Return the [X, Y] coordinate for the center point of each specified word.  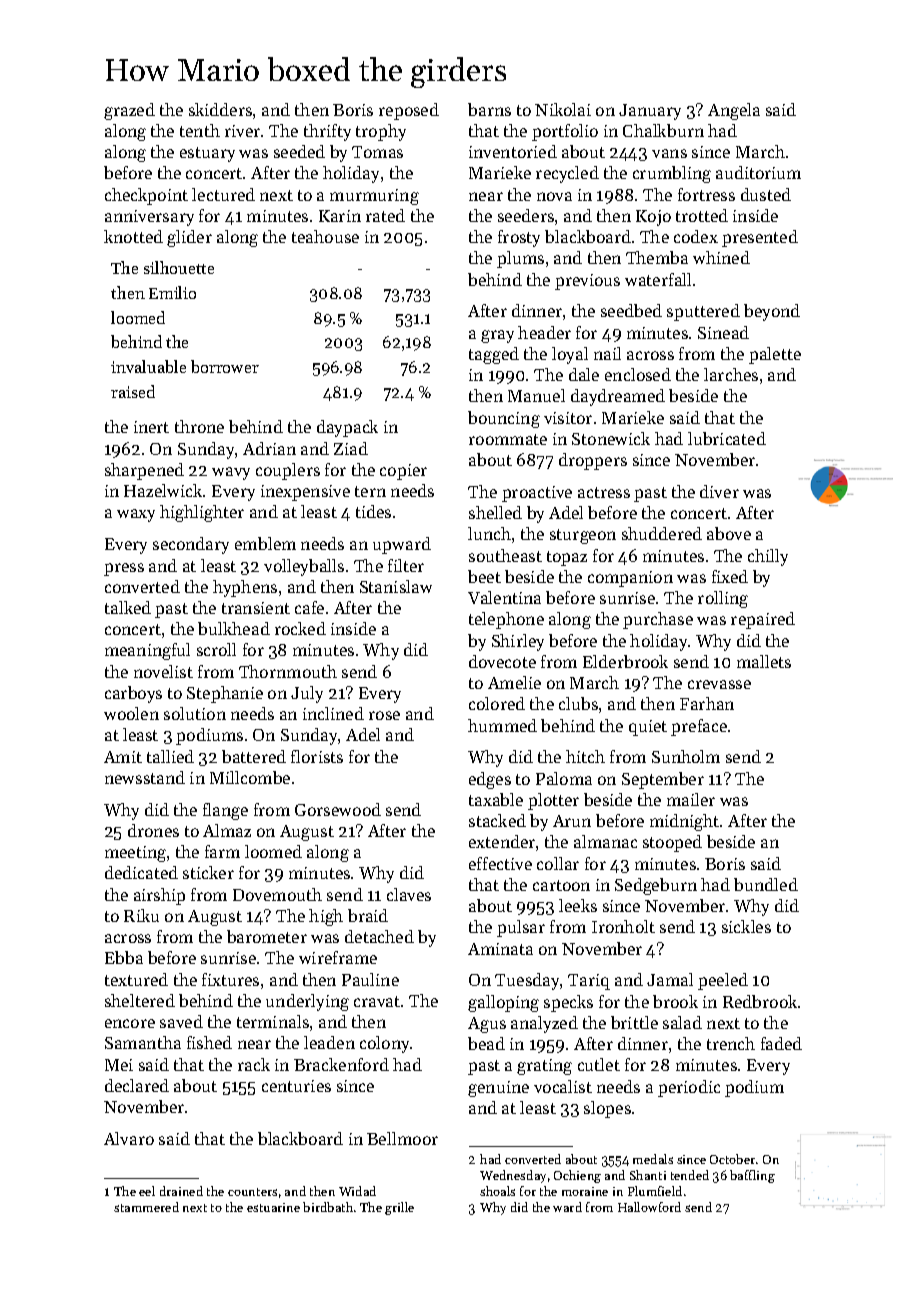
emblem [265, 543]
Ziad [351, 448]
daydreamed [618, 397]
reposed [409, 111]
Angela [734, 111]
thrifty [327, 132]
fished [209, 1042]
